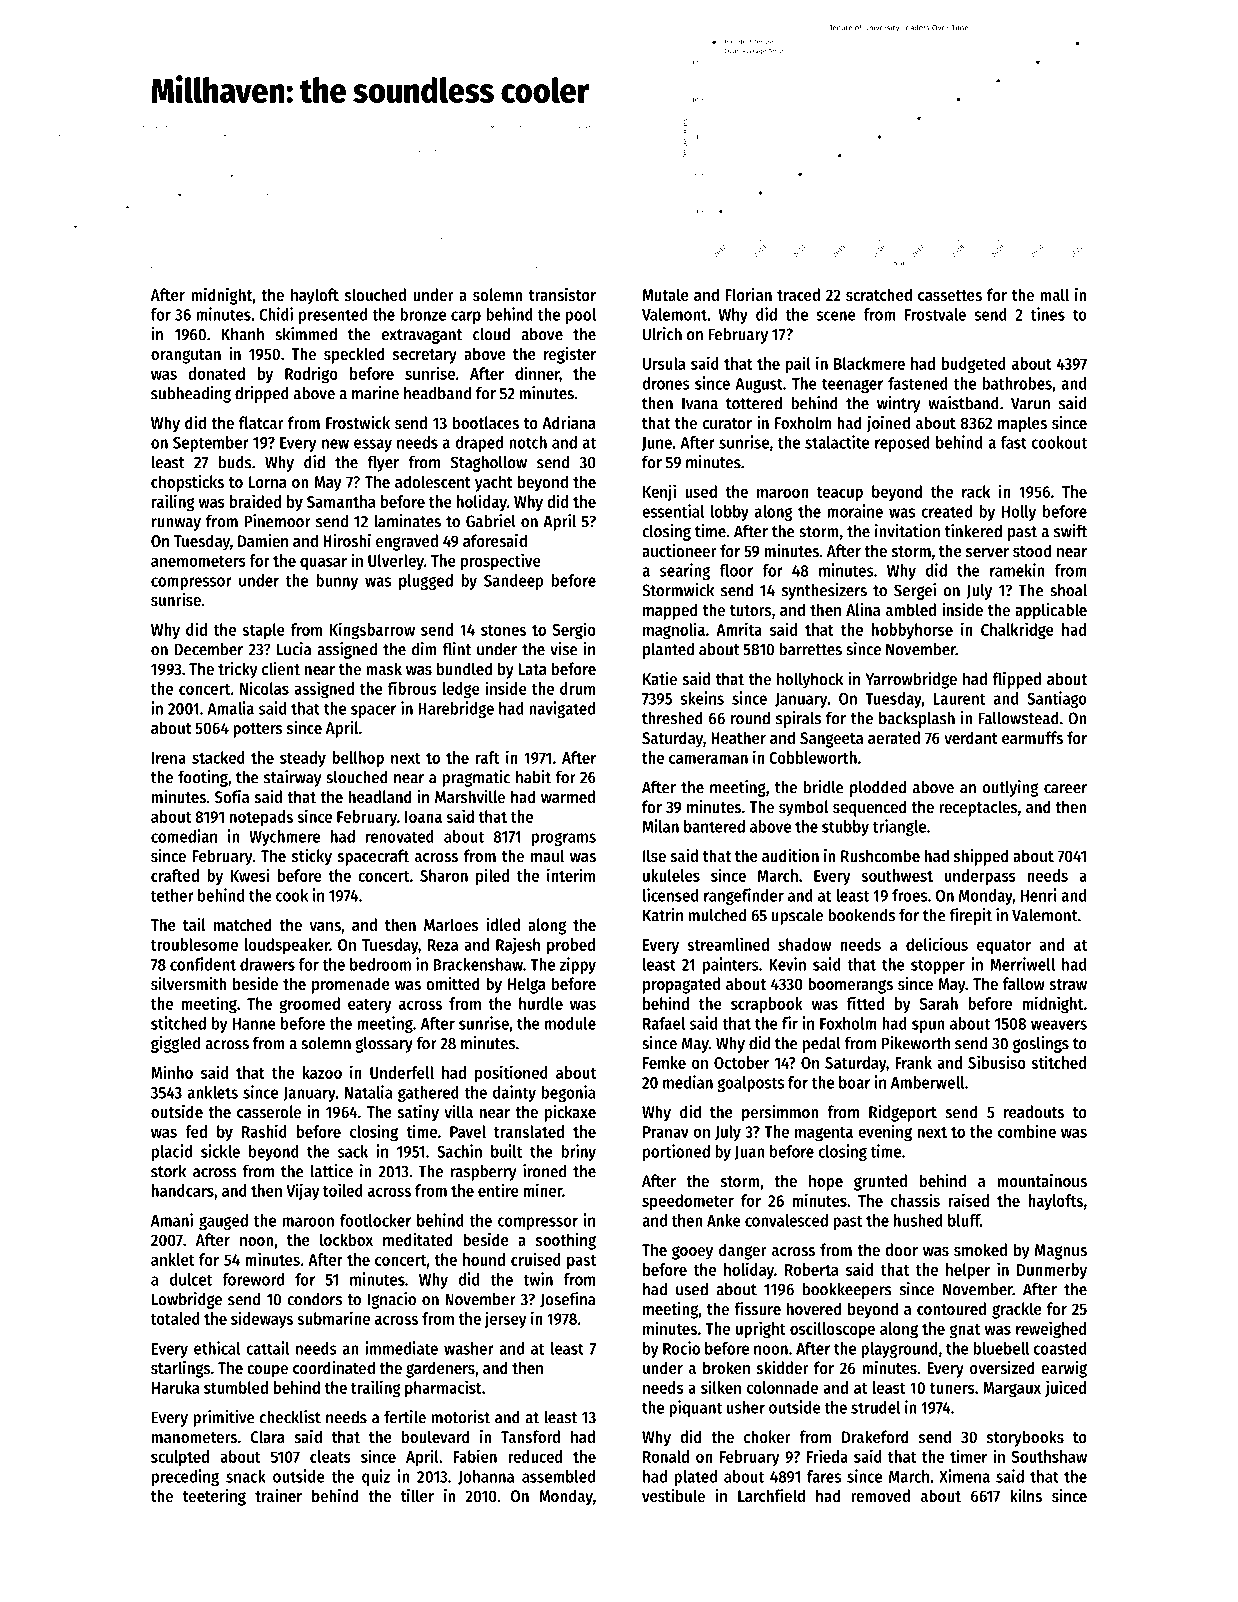 Image resolution: width=1238 pixels, height=1602 pixels. Describe the element at coordinates (172, 1072) in the document. I see `Minho` at that location.
